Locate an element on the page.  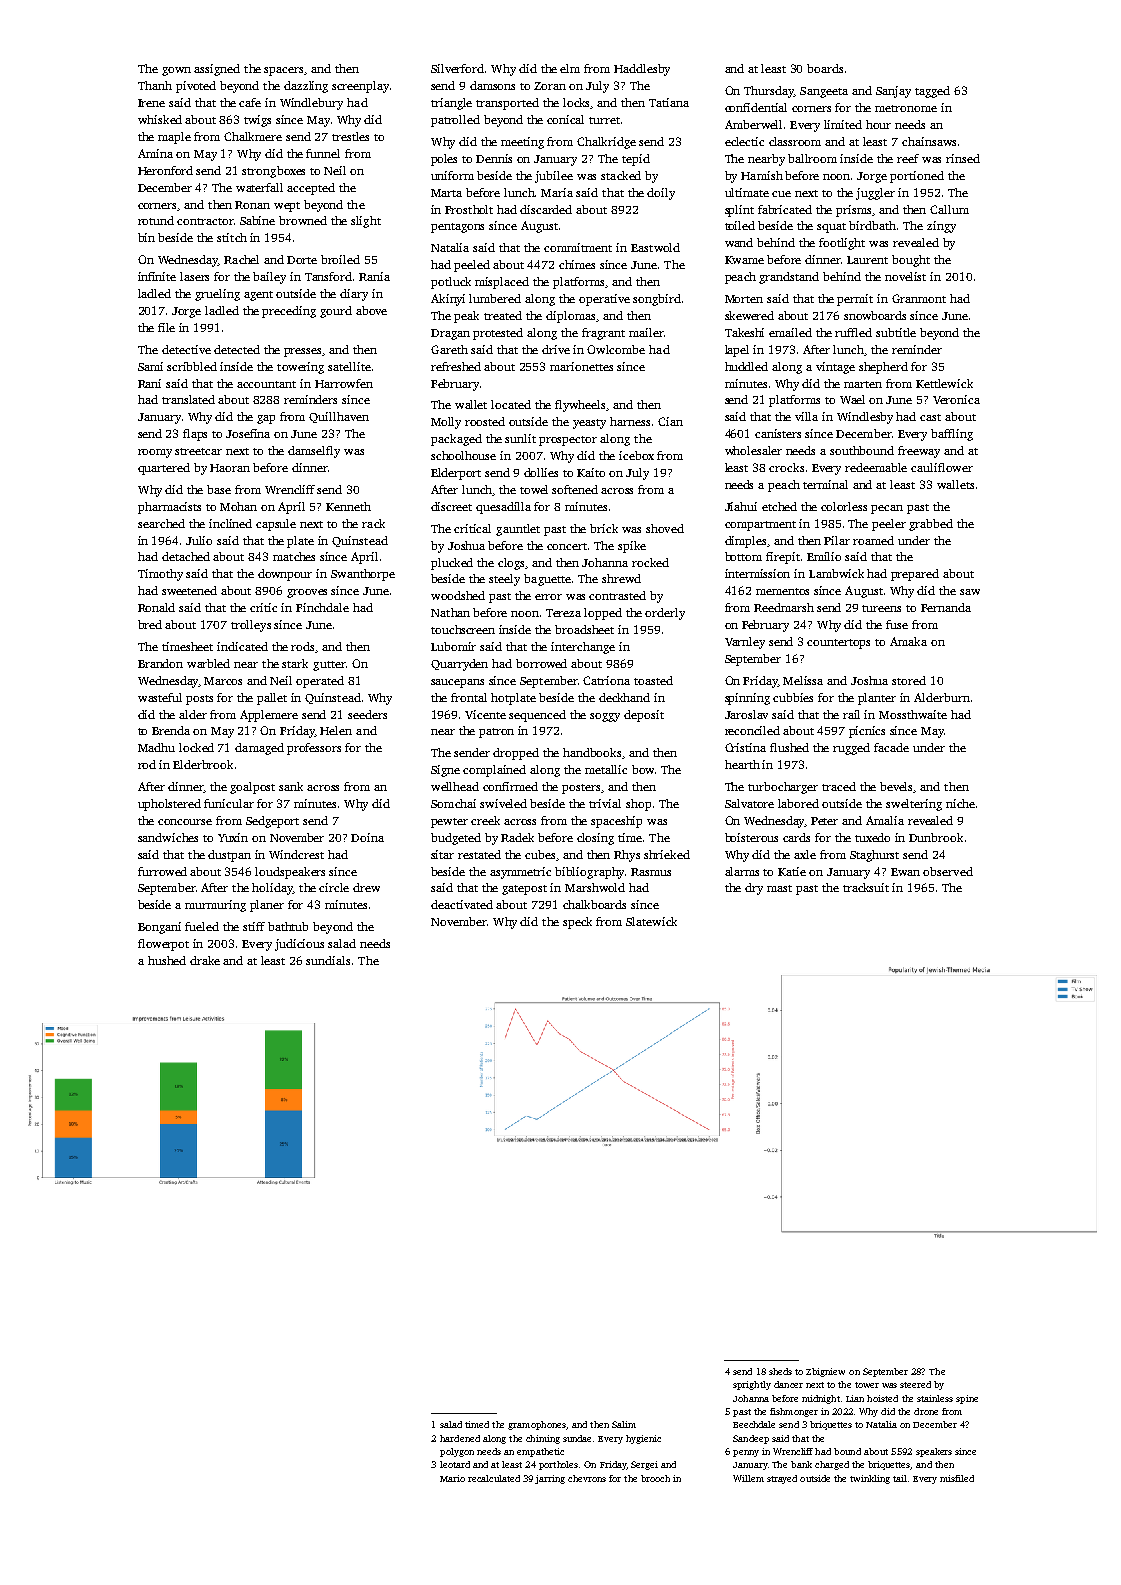
niche is located at coordinates (960, 803).
